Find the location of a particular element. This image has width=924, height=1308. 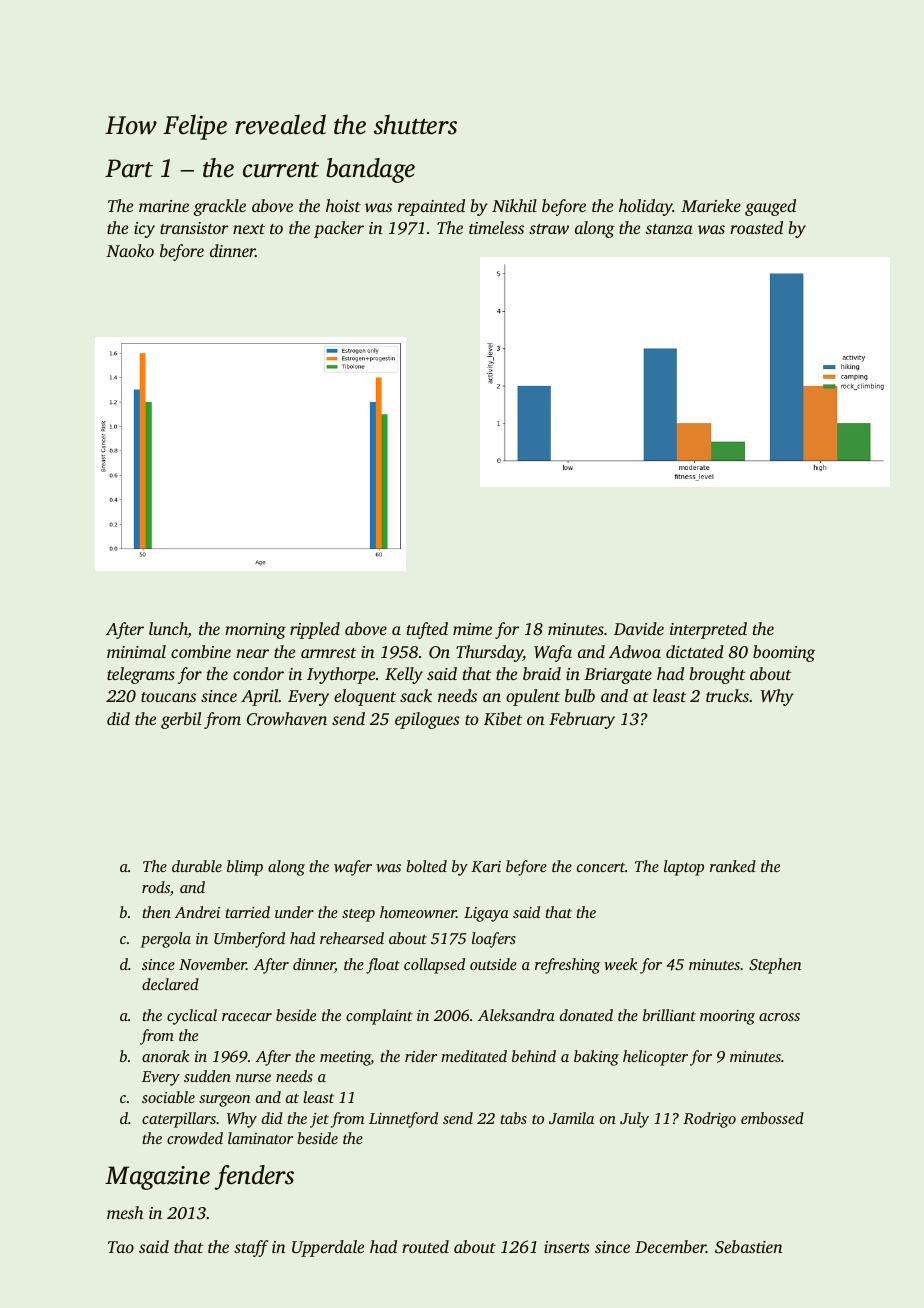

gauged is located at coordinates (770, 207).
